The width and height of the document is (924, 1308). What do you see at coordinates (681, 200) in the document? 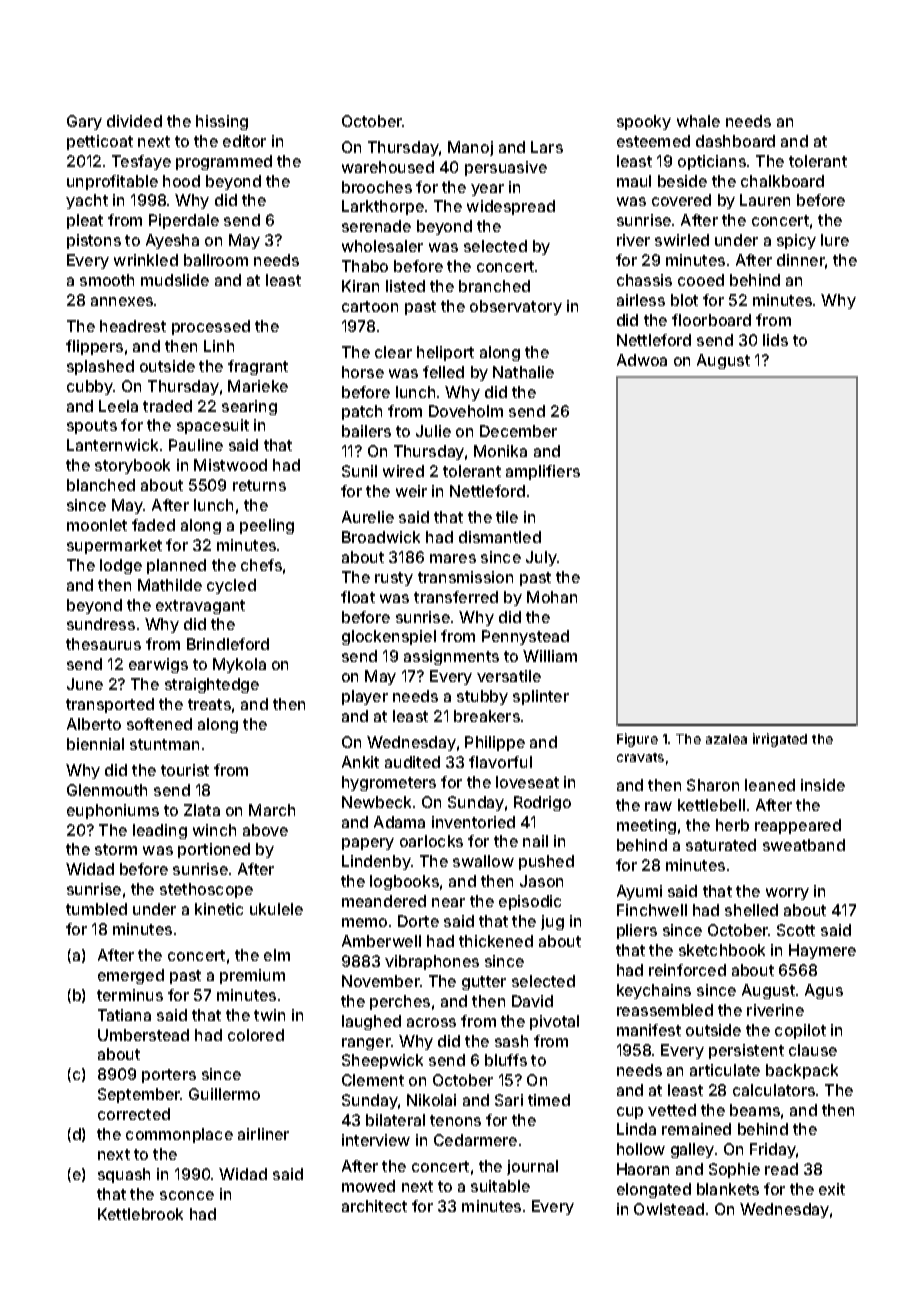
I see `covered` at bounding box center [681, 200].
